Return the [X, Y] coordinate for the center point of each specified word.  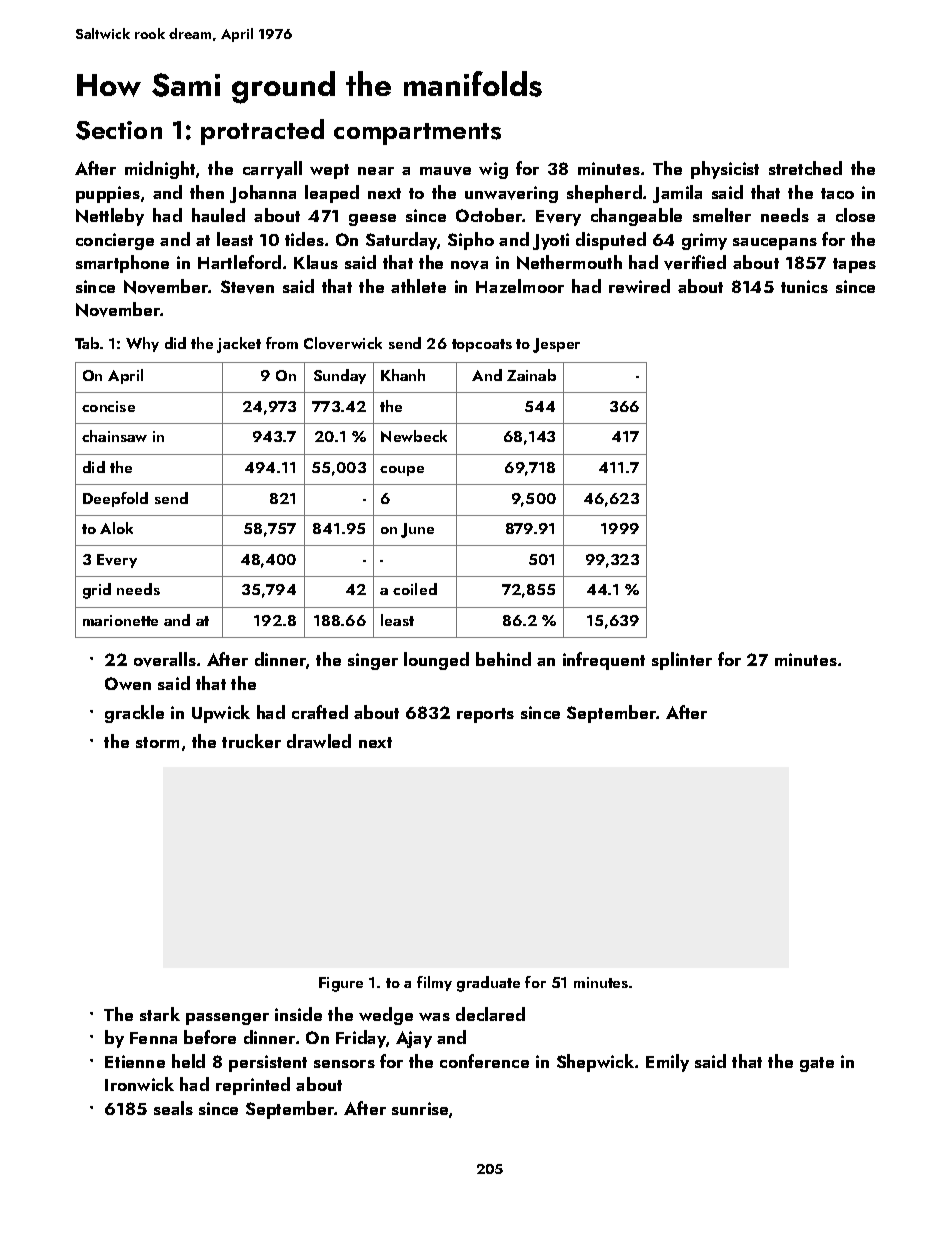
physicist [725, 170]
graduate [488, 984]
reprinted [253, 1086]
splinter [682, 661]
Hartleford [239, 262]
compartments [417, 134]
